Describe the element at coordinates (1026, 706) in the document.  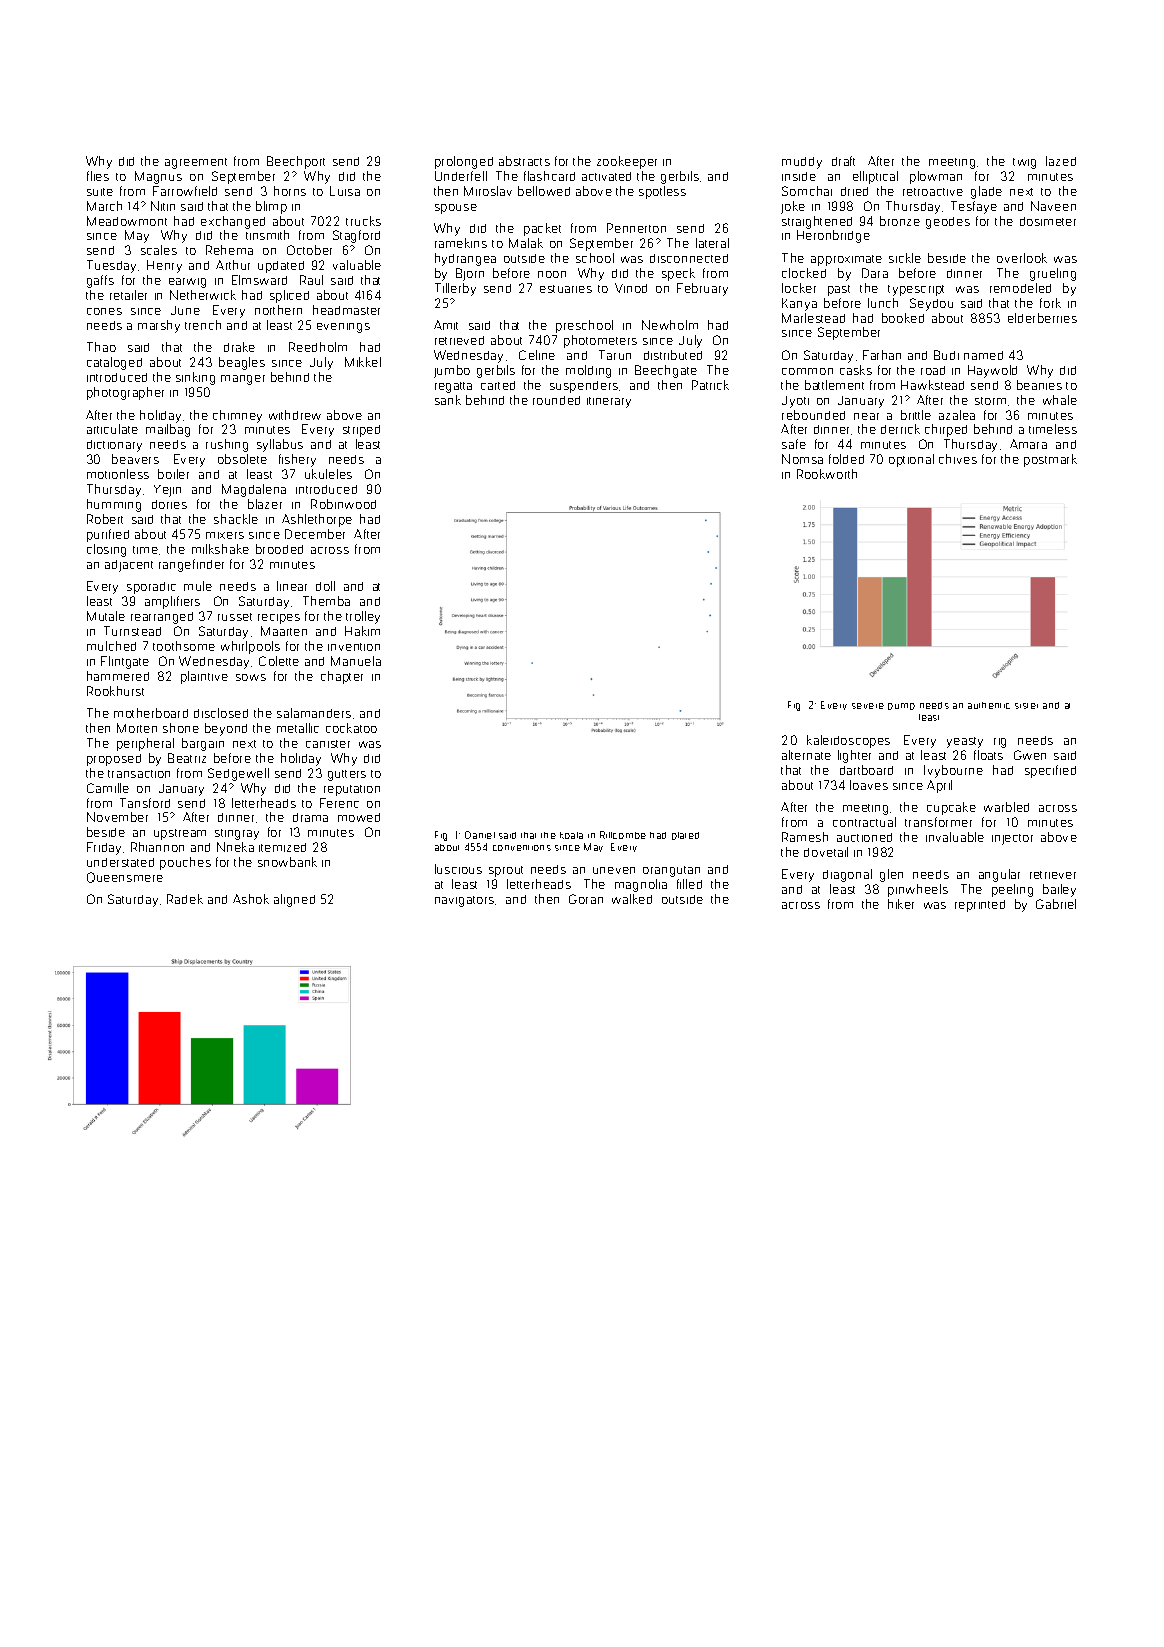
I see `sister` at that location.
